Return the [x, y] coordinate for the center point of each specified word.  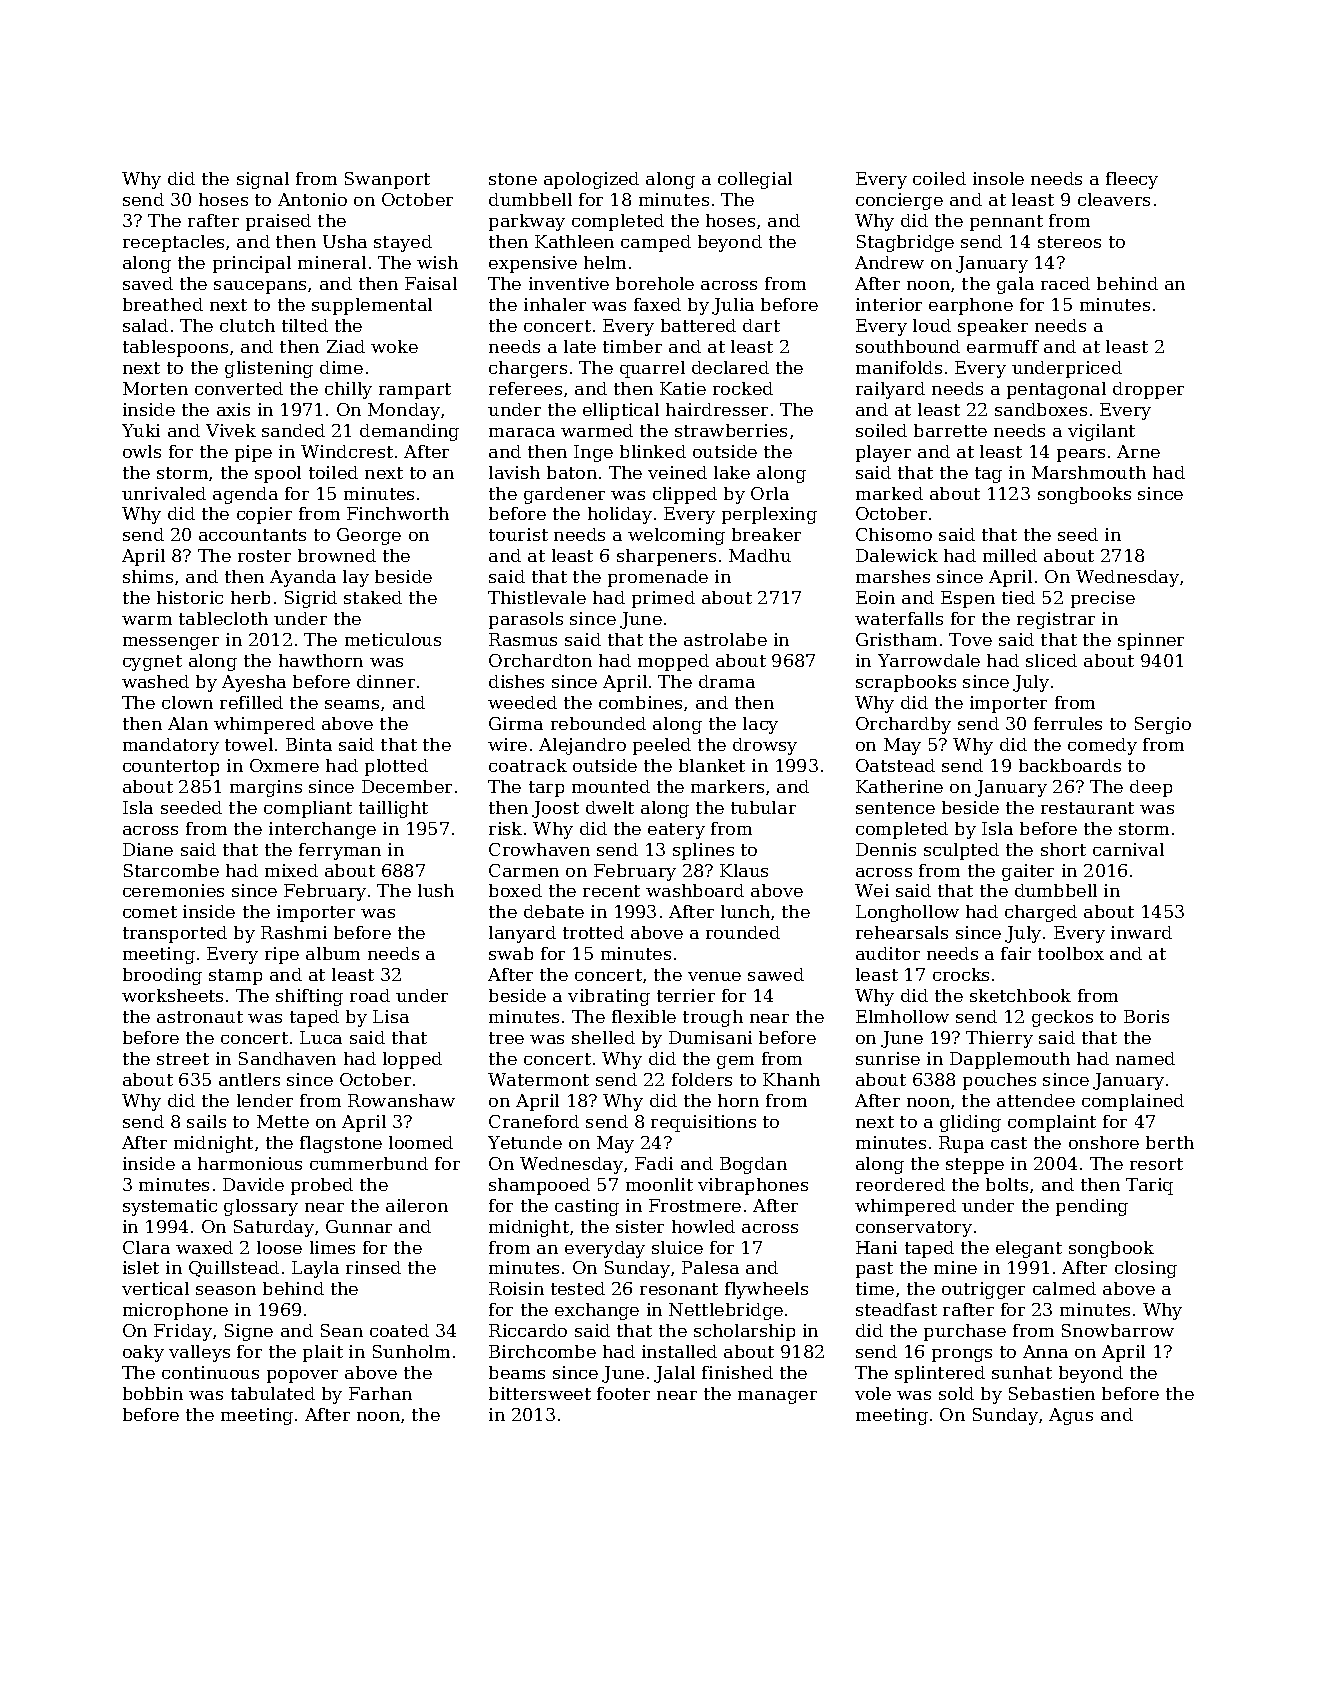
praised [278, 222]
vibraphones [753, 1186]
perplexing [769, 515]
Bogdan [753, 1165]
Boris [1146, 1016]
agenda [245, 495]
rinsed [373, 1267]
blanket [712, 765]
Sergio [1163, 725]
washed [155, 681]
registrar [1056, 620]
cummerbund [369, 1163]
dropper [1148, 390]
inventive [569, 283]
